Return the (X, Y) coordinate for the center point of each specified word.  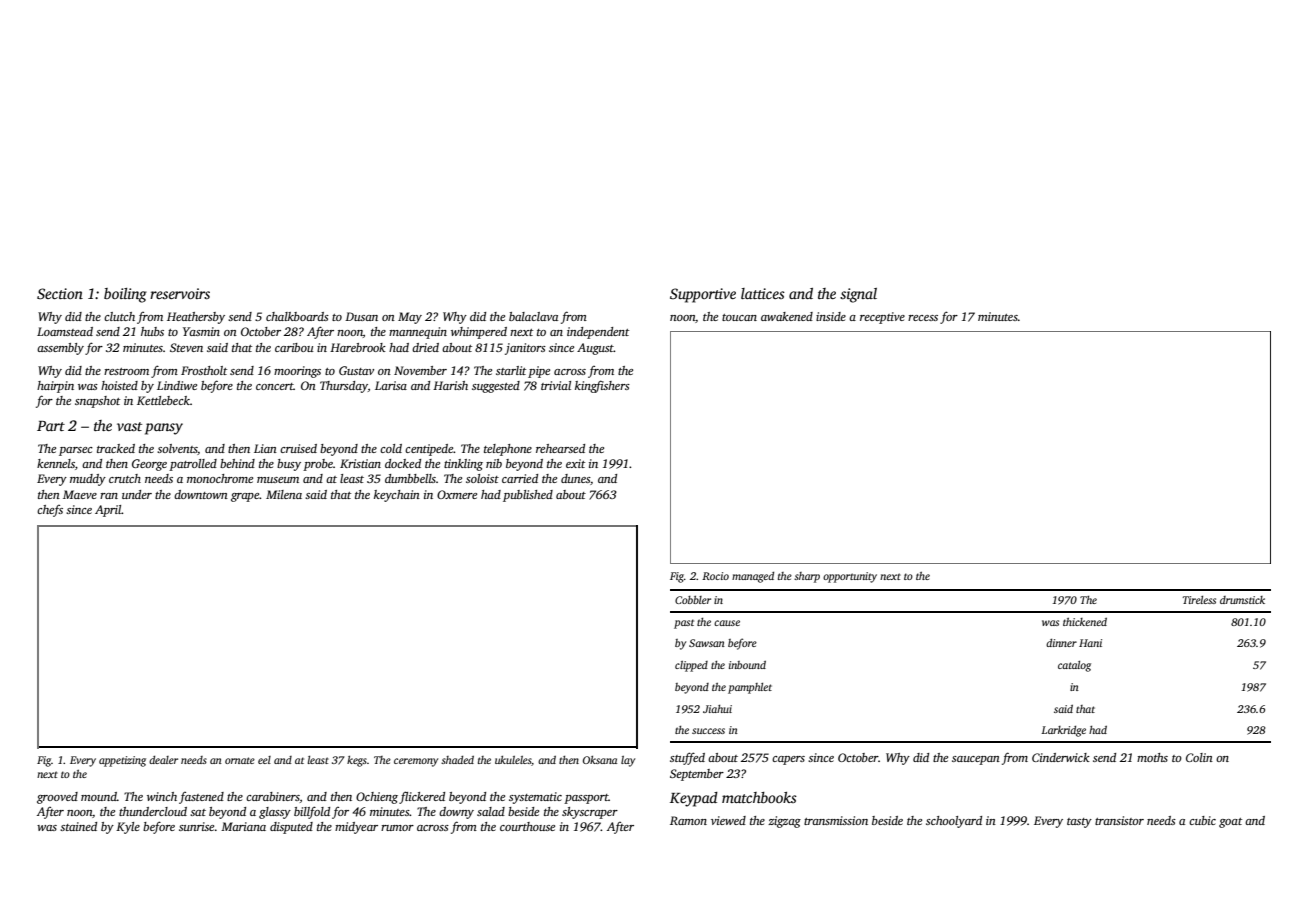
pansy (164, 429)
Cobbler (693, 600)
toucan (739, 317)
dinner (1061, 643)
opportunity (850, 577)
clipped (691, 666)
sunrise (196, 826)
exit (575, 463)
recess (923, 318)
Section (60, 293)
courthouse (527, 826)
